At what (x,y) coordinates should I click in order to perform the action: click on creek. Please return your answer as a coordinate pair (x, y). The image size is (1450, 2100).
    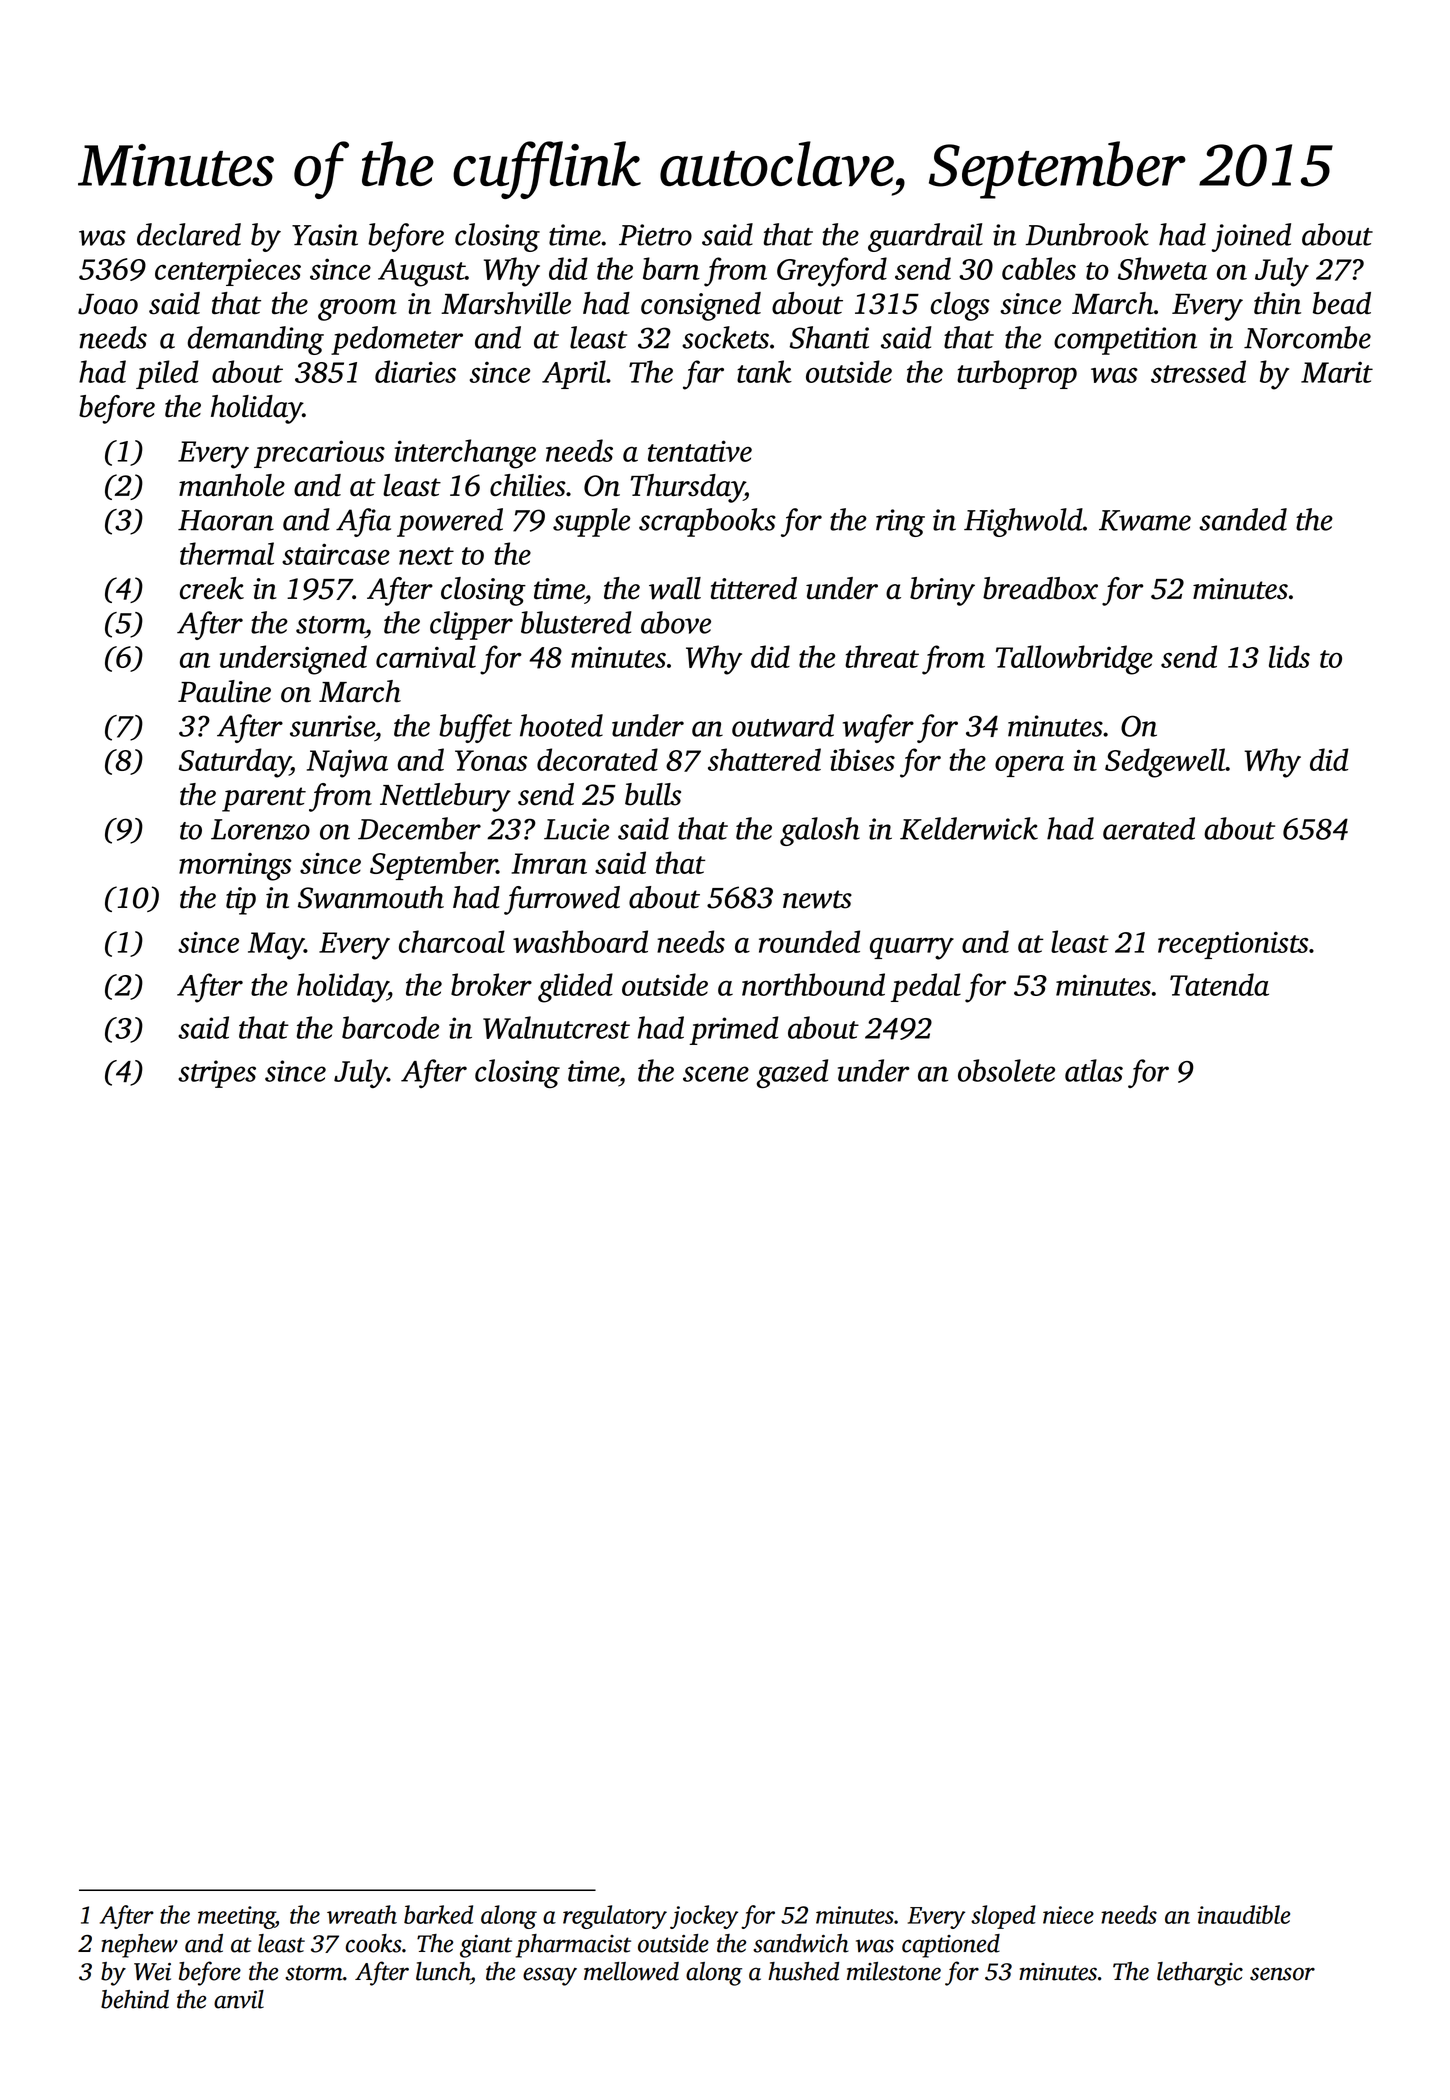
    Looking at the image, I should click on (212, 588).
